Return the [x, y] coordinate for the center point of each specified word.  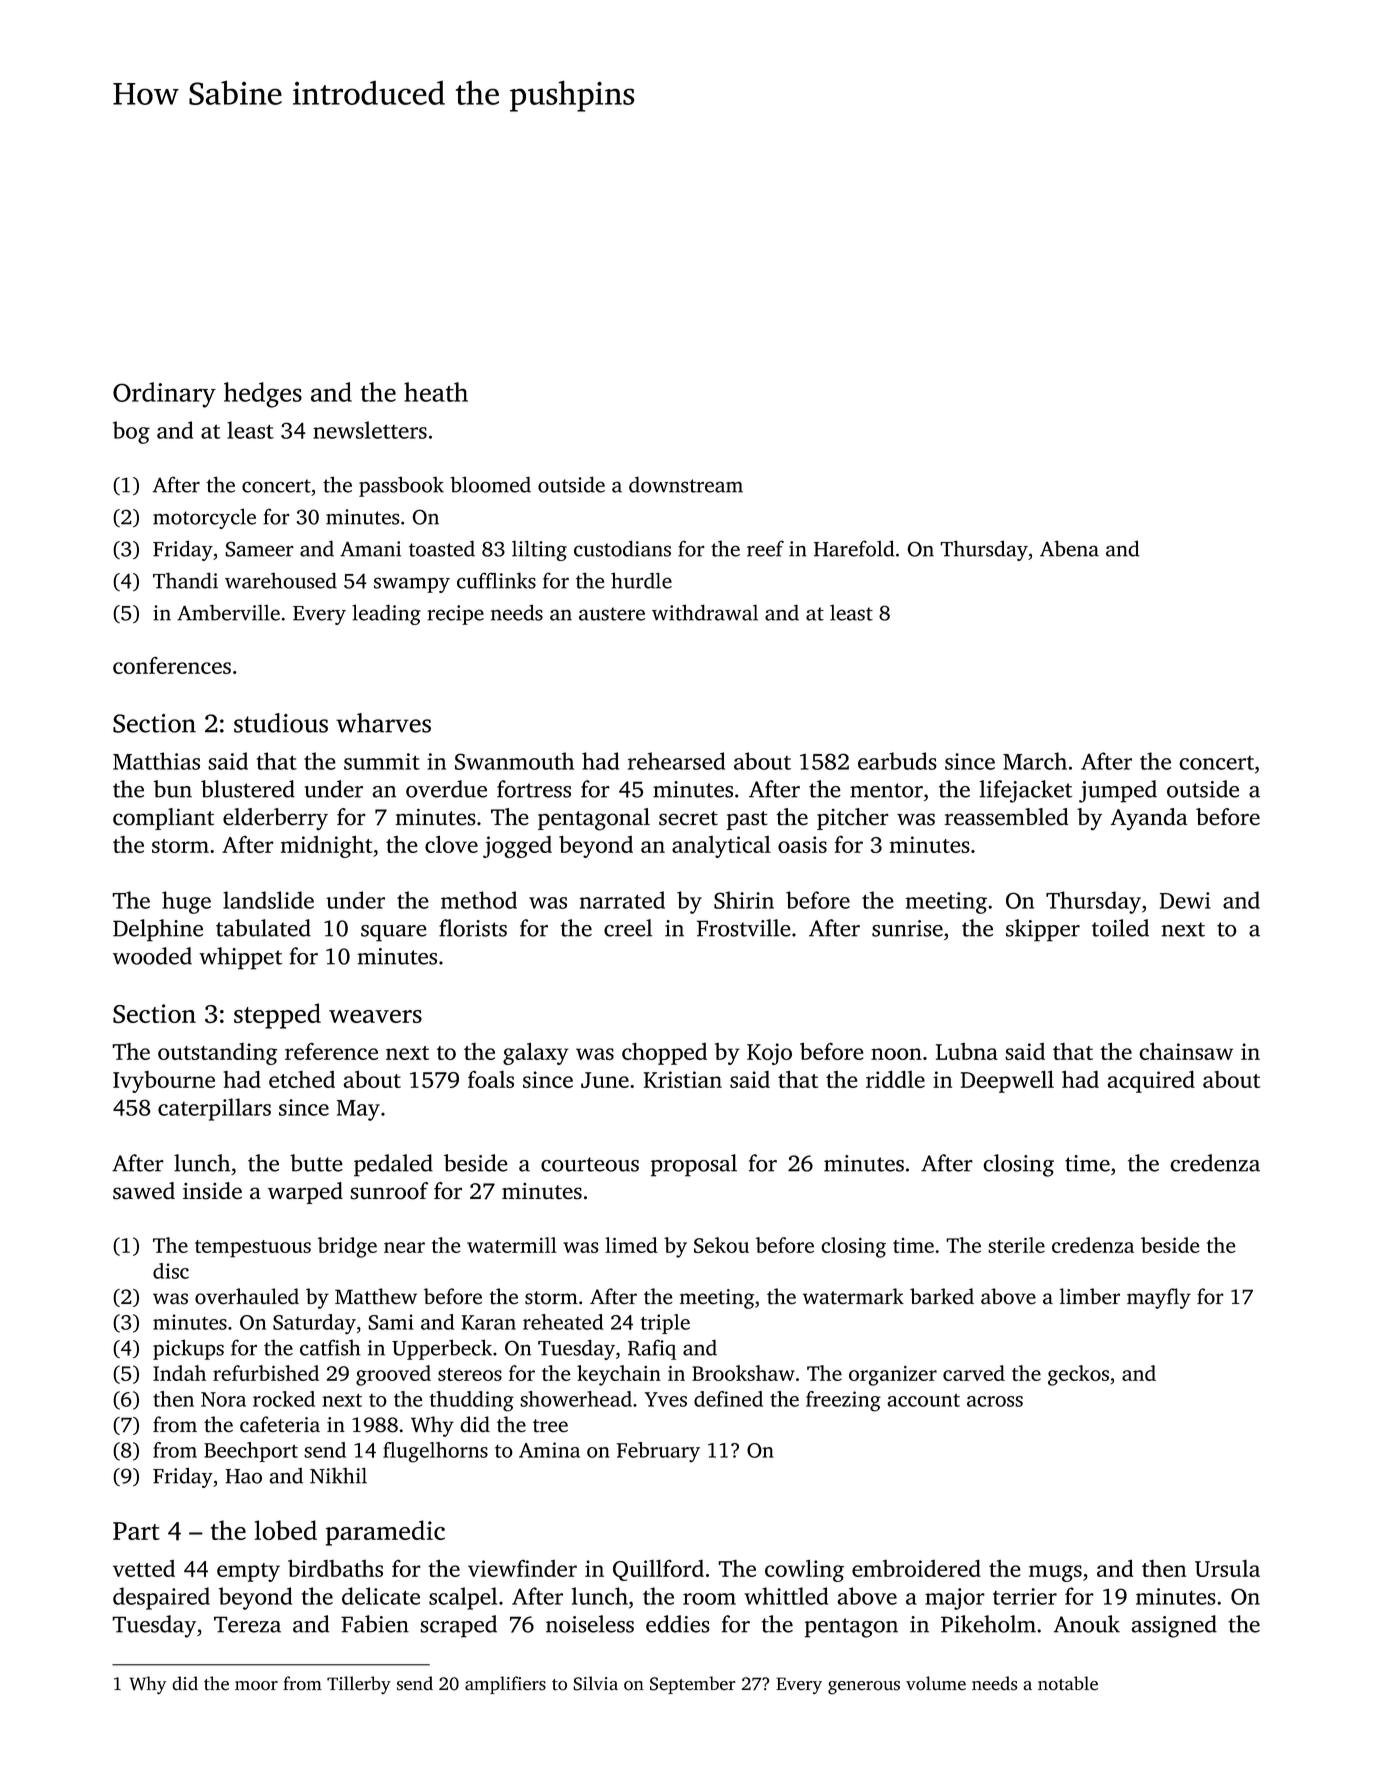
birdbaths [335, 1568]
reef [765, 548]
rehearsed [676, 761]
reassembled [1006, 817]
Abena [1069, 548]
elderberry [275, 819]
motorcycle [204, 518]
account [924, 1400]
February [658, 1452]
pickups [188, 1350]
